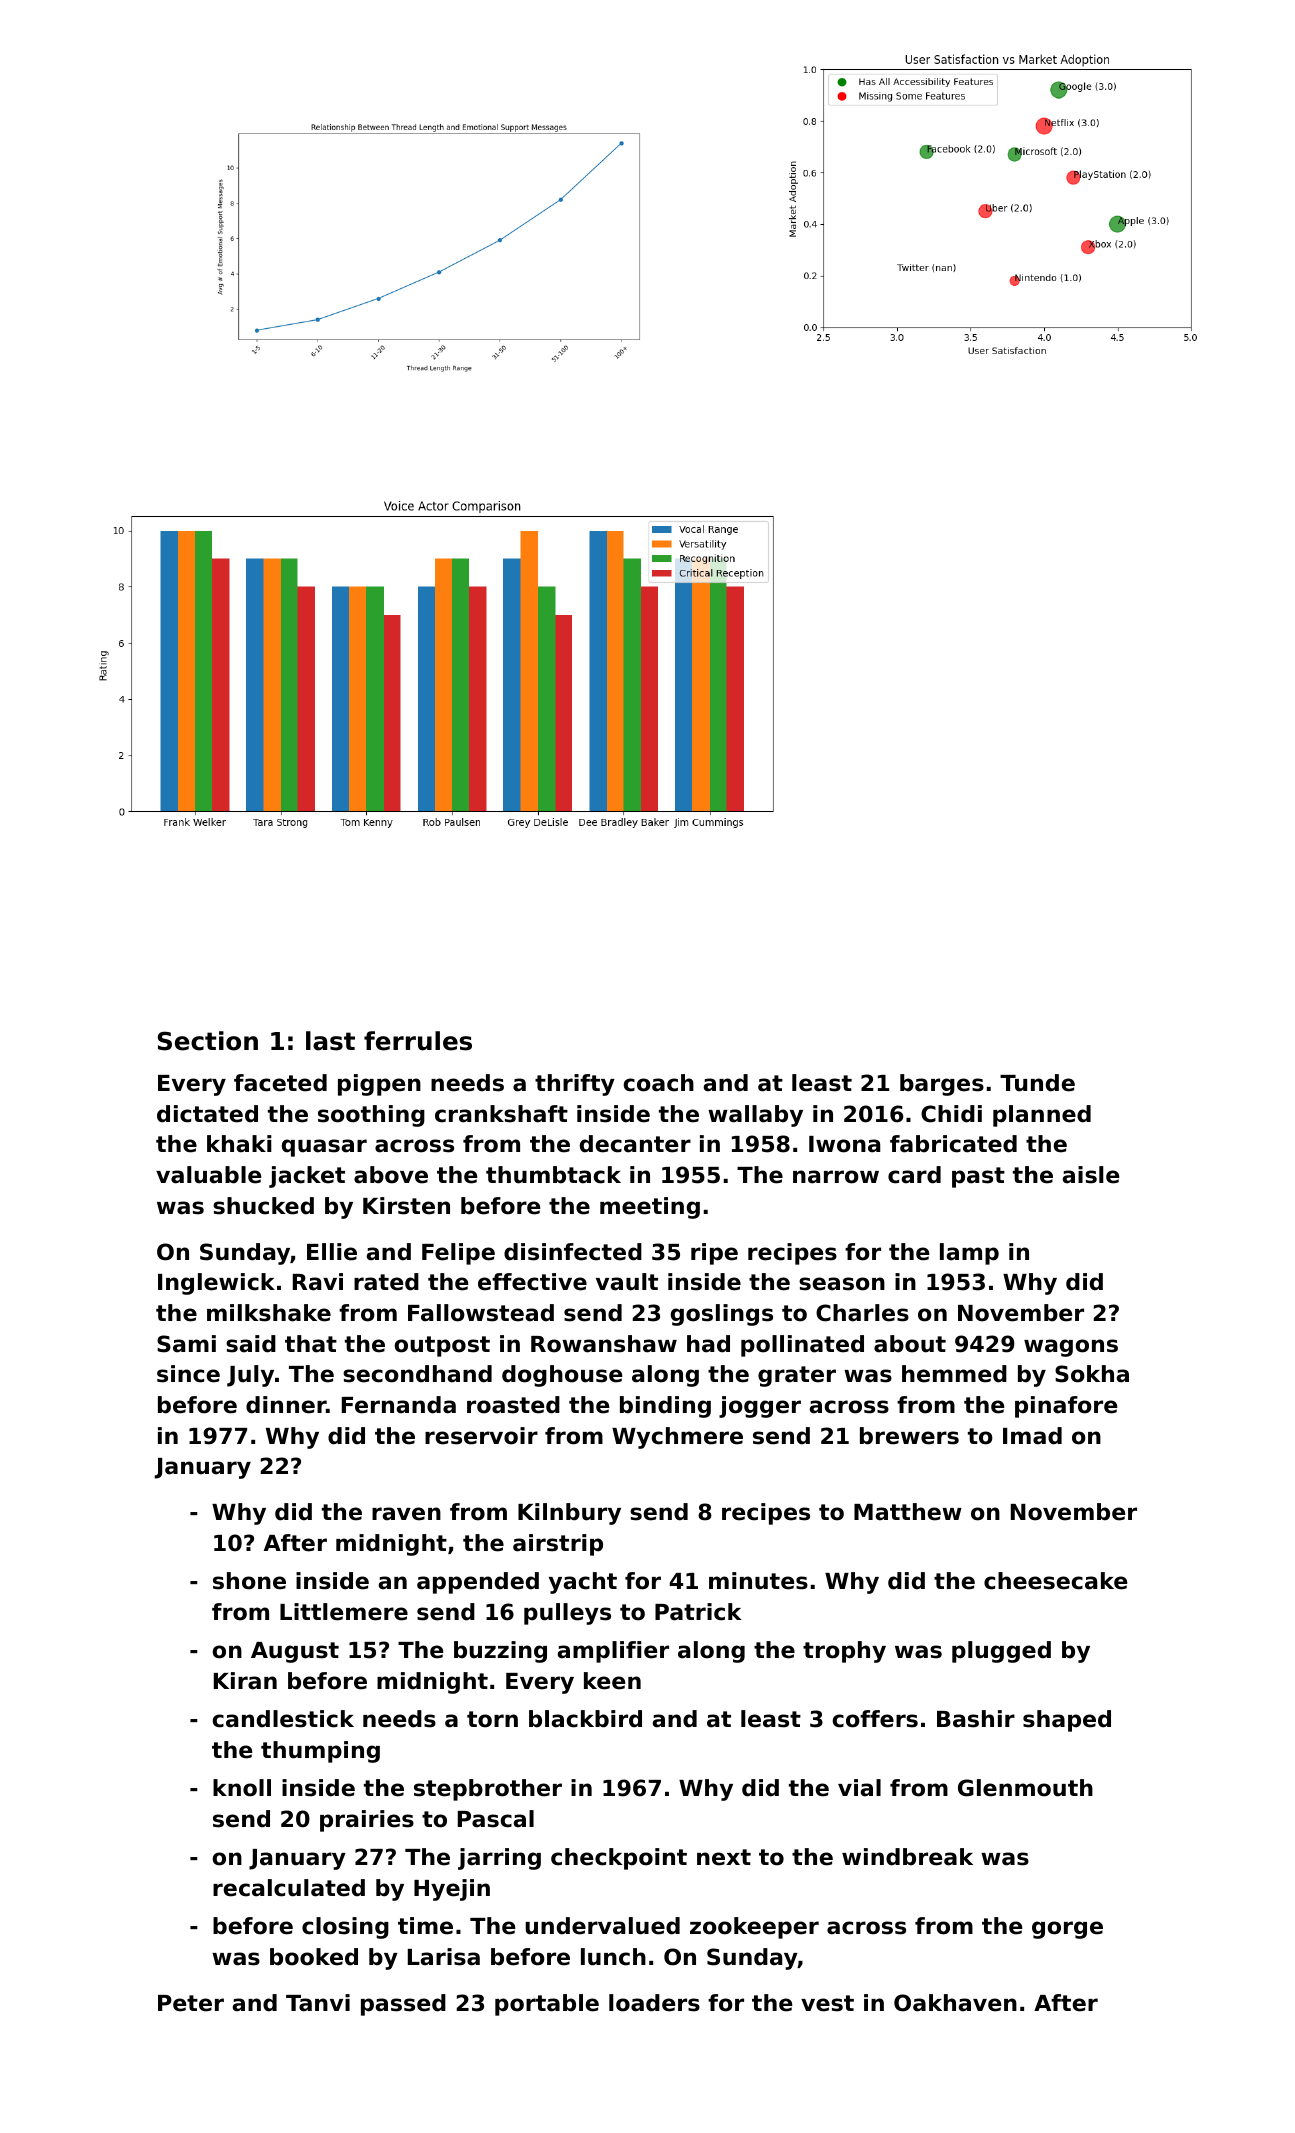 The width and height of the screenshot is (1295, 2133). Describe the element at coordinates (403, 2005) in the screenshot. I see `passed` at that location.
